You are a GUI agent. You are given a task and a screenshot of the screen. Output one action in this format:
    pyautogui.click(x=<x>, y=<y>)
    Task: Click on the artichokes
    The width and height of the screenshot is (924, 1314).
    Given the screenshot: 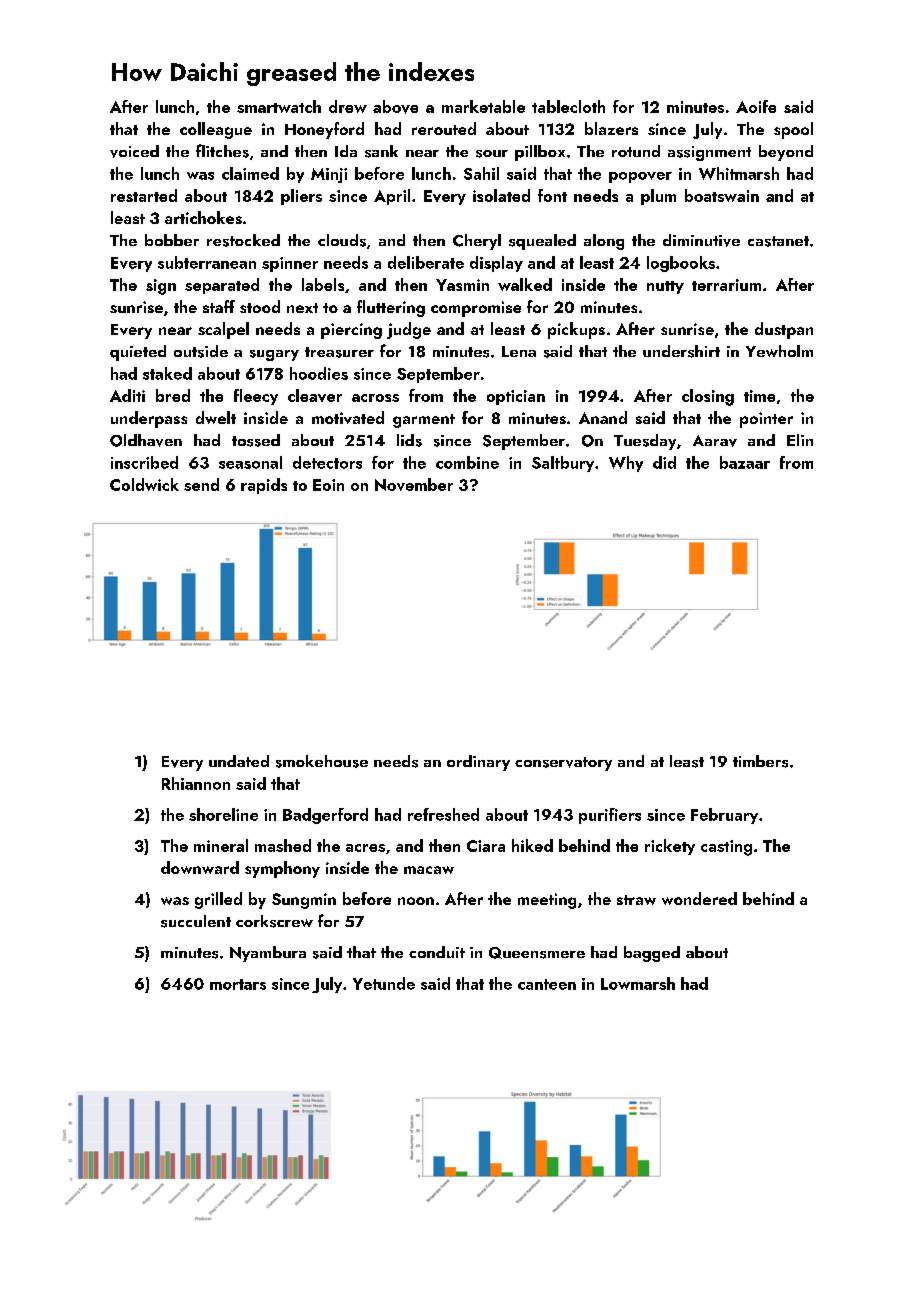 What is the action you would take?
    pyautogui.click(x=203, y=217)
